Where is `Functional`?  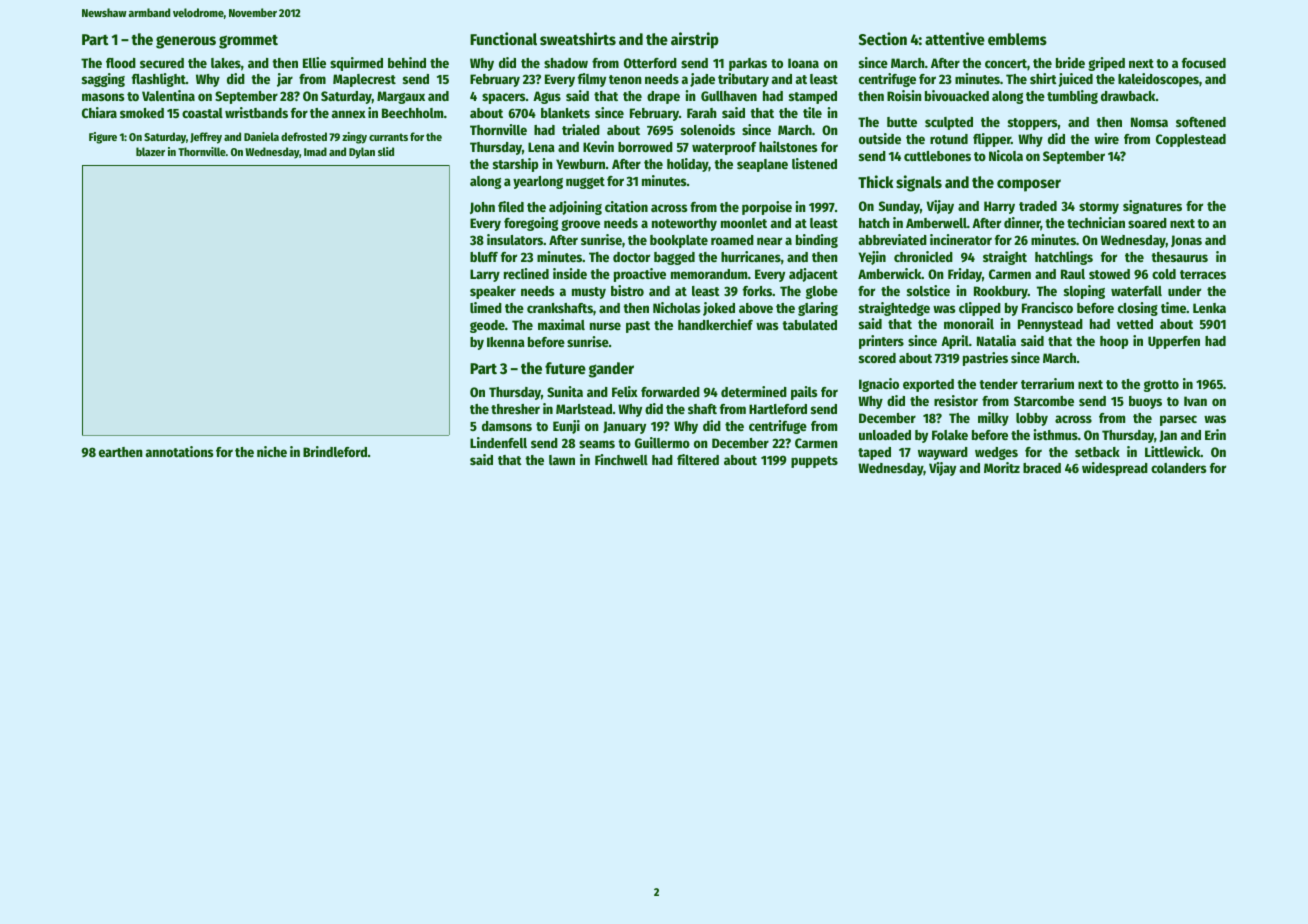
Functional is located at coordinates (503, 39).
